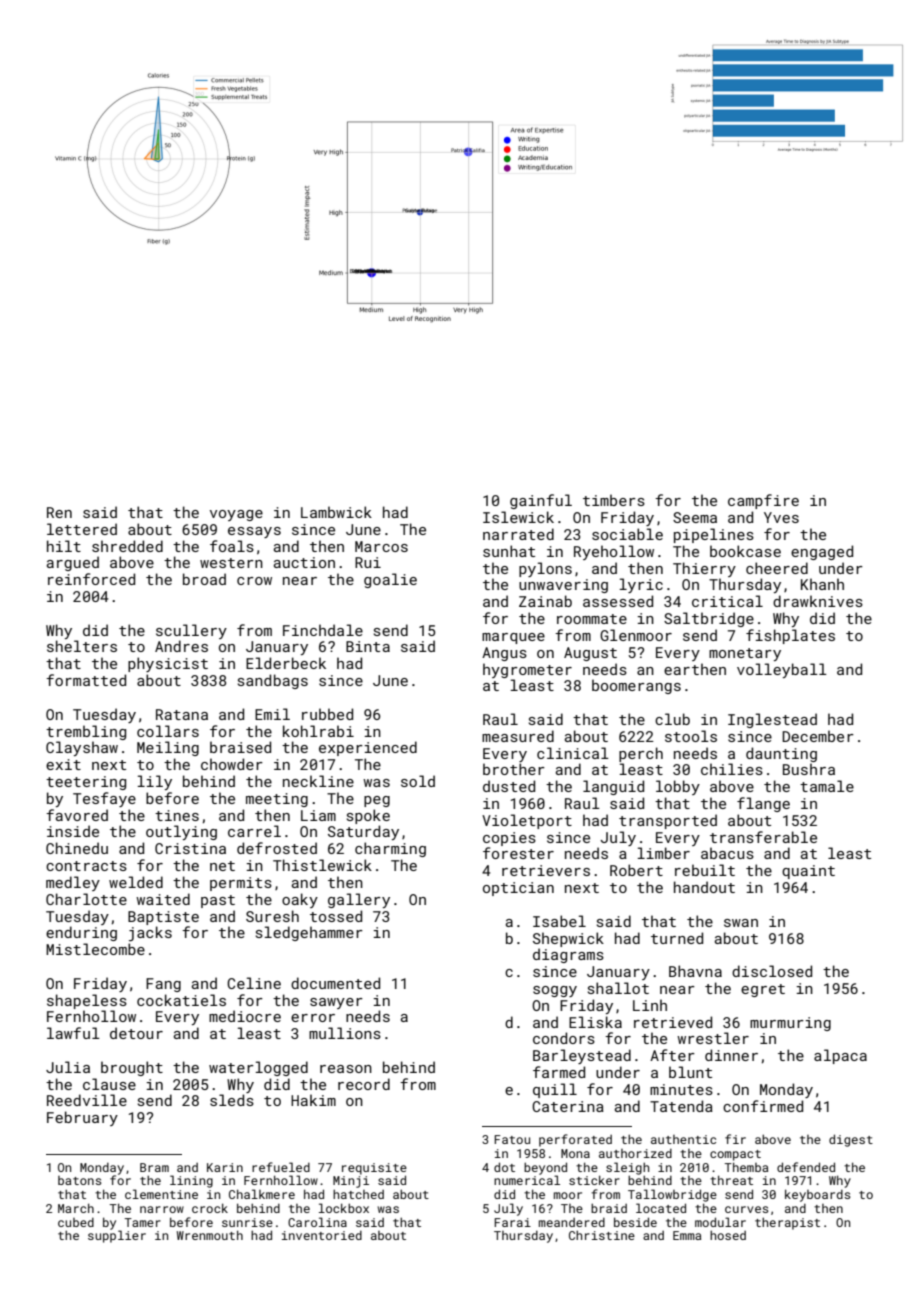 The image size is (924, 1308). I want to click on Bhavna, so click(695, 971).
